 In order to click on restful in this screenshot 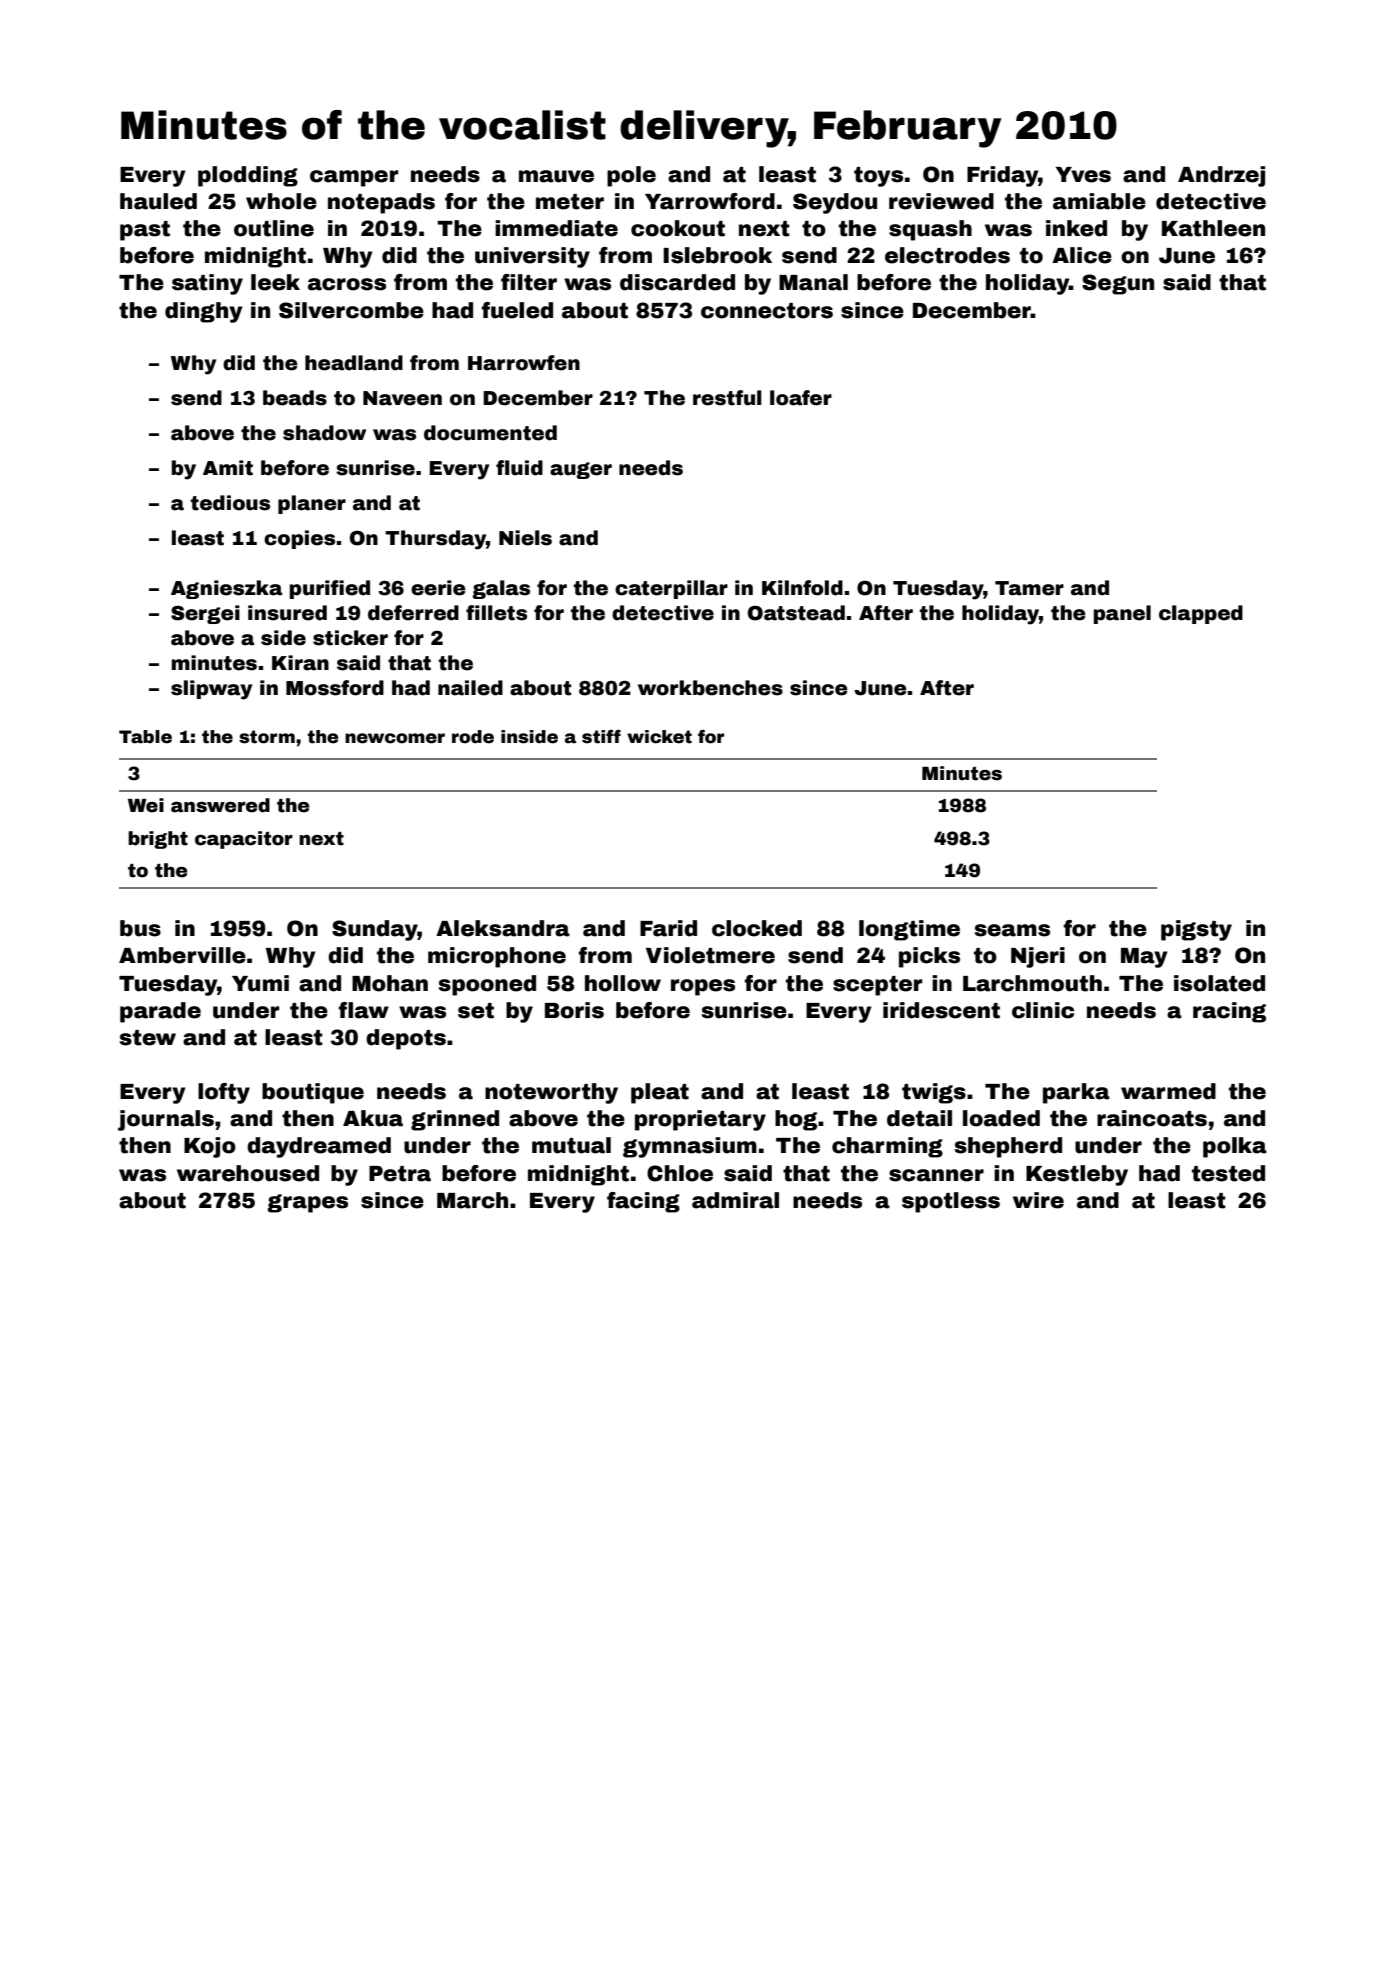, I will do `click(727, 398)`.
